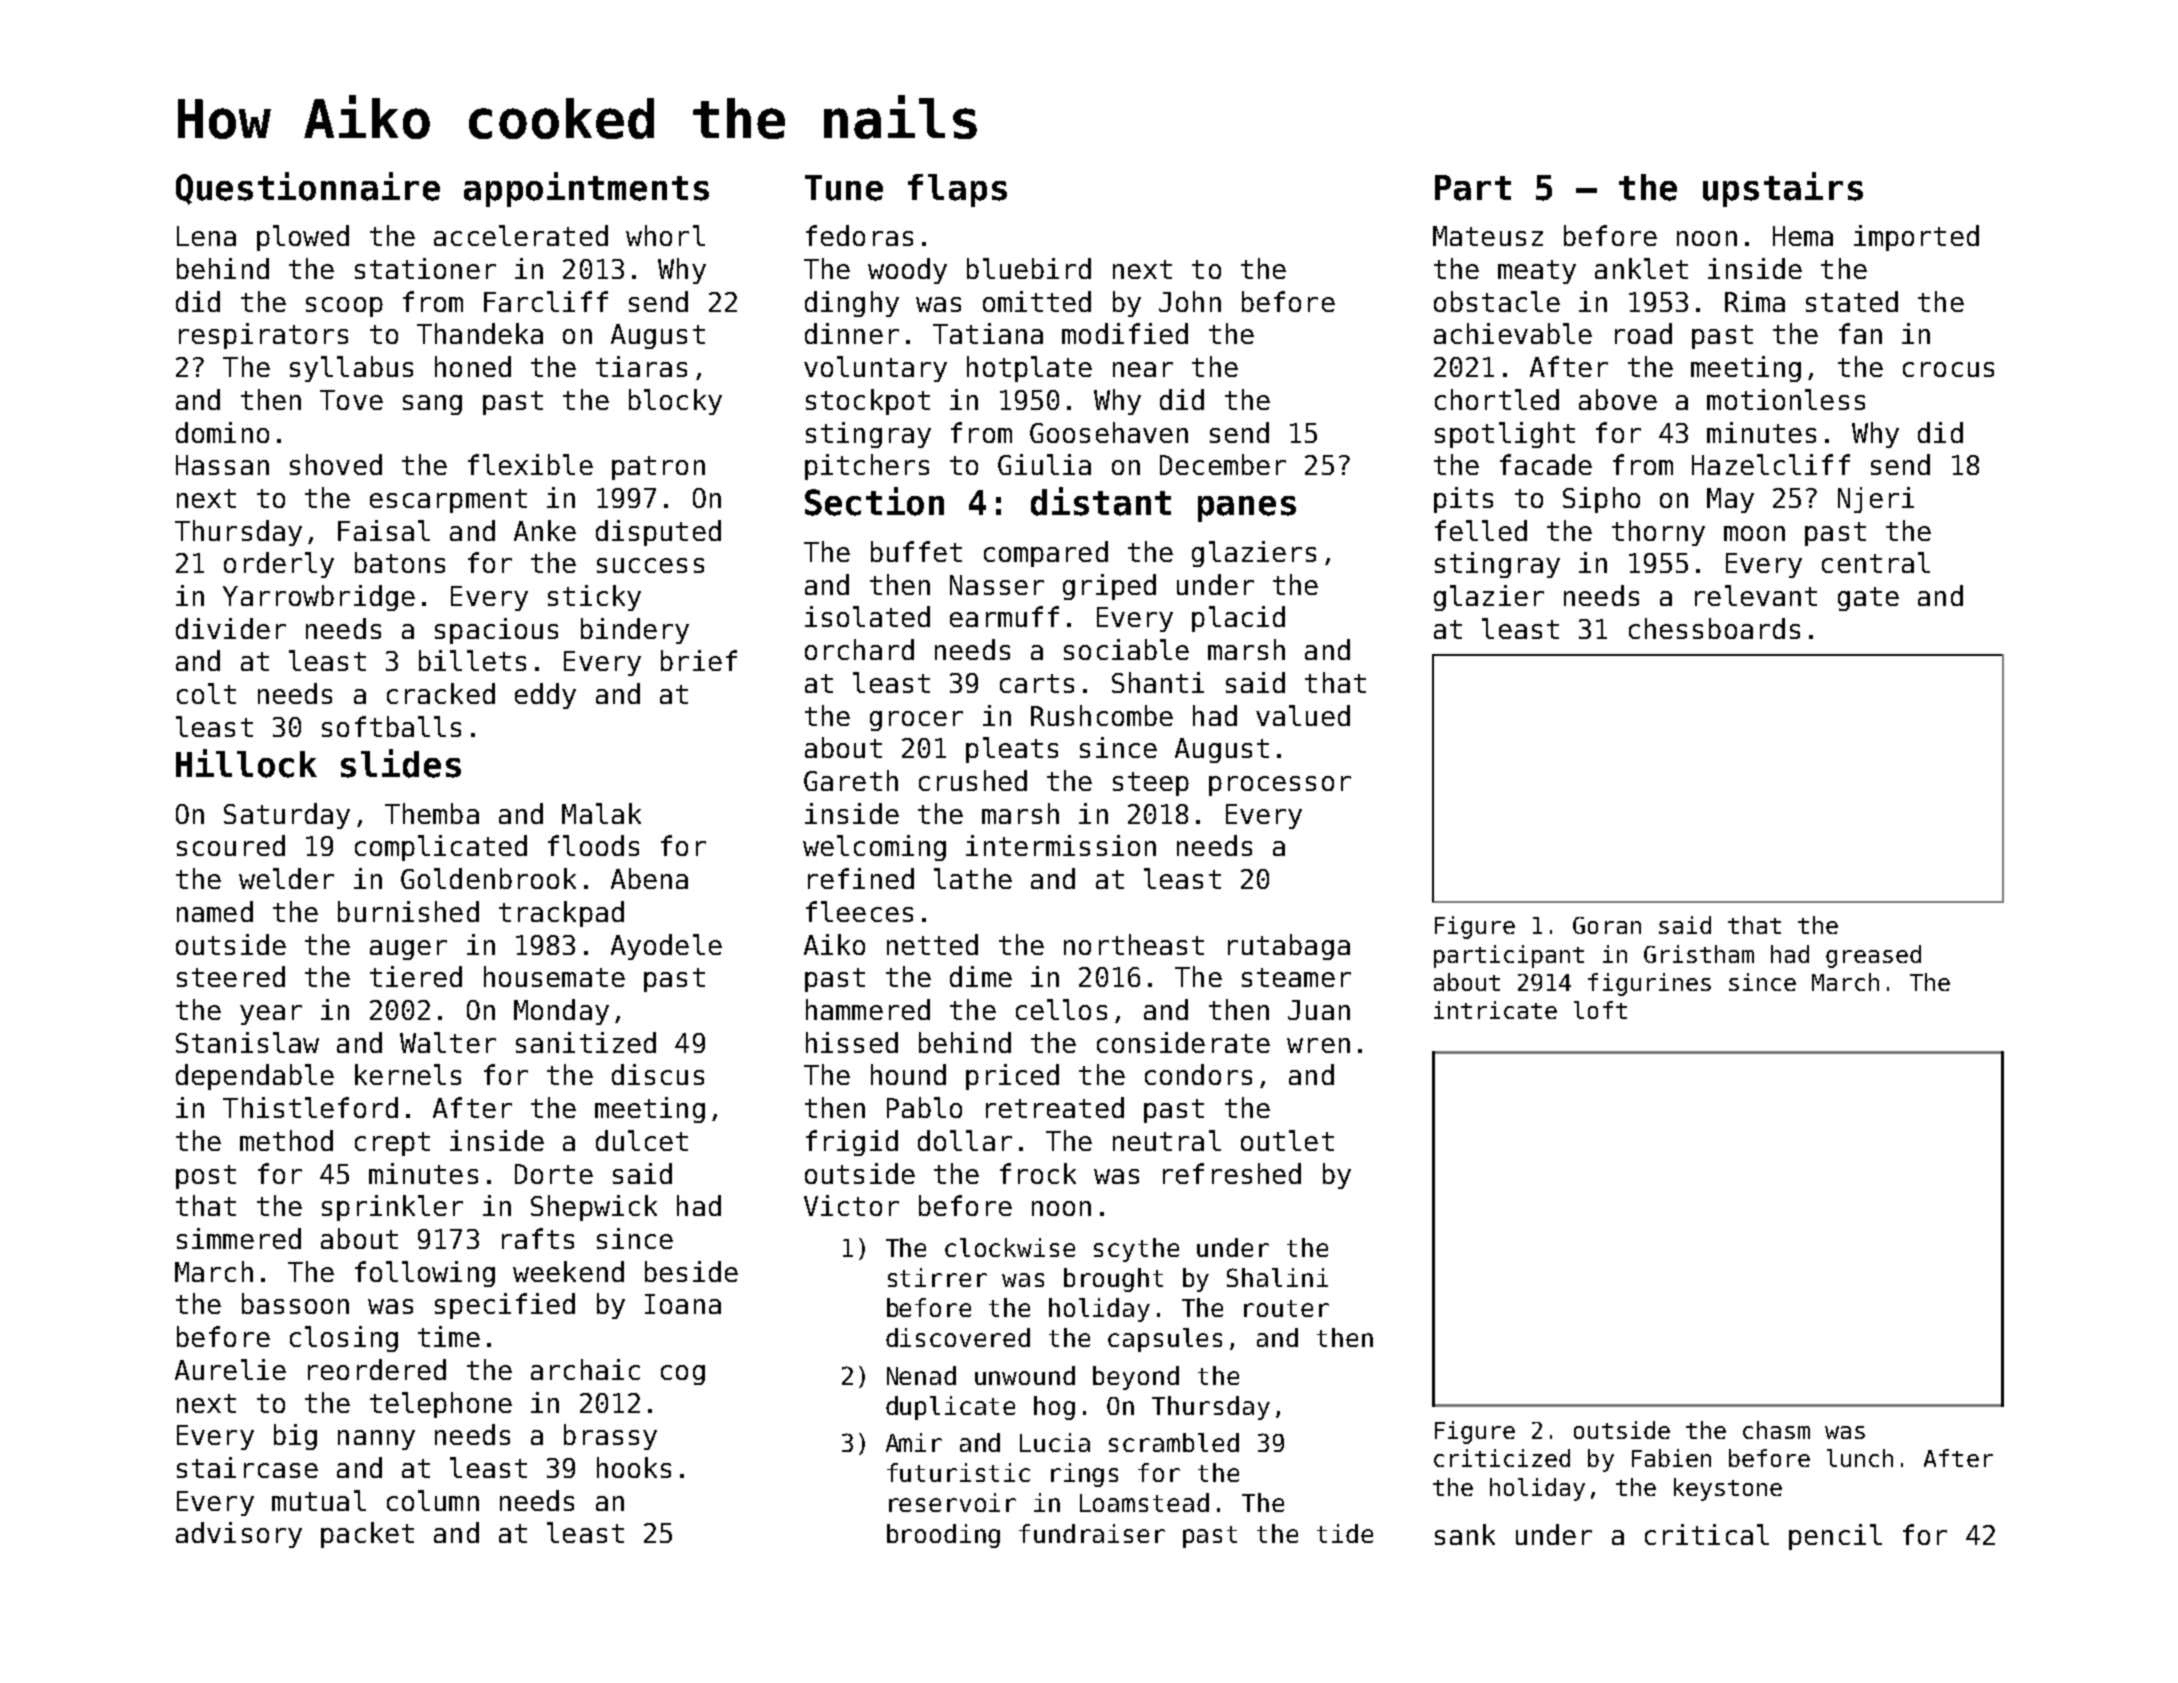 This document has height=1683, width=2178. I want to click on greased, so click(1873, 956).
